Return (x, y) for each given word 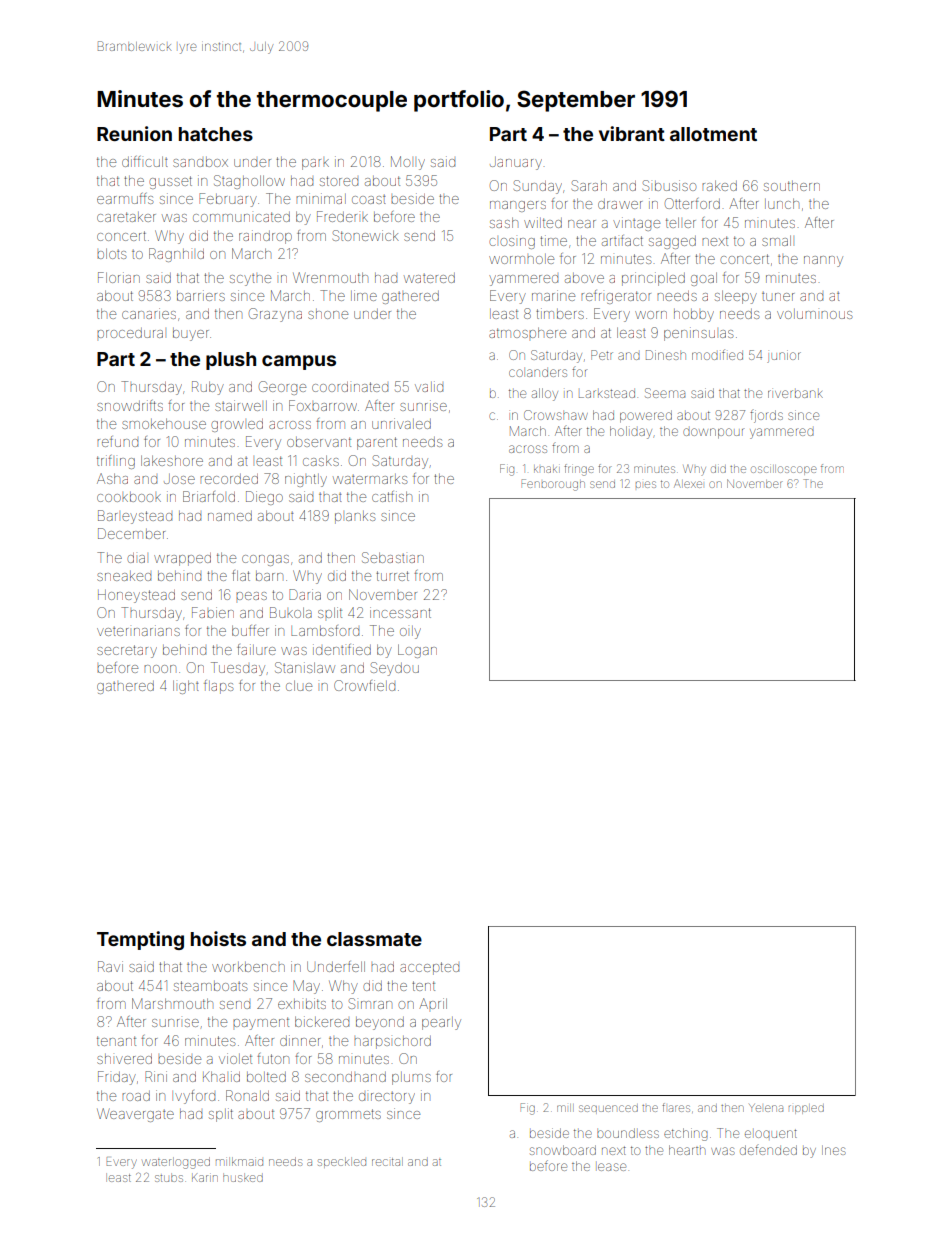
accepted (429, 968)
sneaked (124, 576)
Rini (156, 1076)
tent (423, 986)
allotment (713, 134)
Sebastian (393, 557)
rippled (806, 1109)
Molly (408, 163)
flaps (218, 687)
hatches (216, 134)
